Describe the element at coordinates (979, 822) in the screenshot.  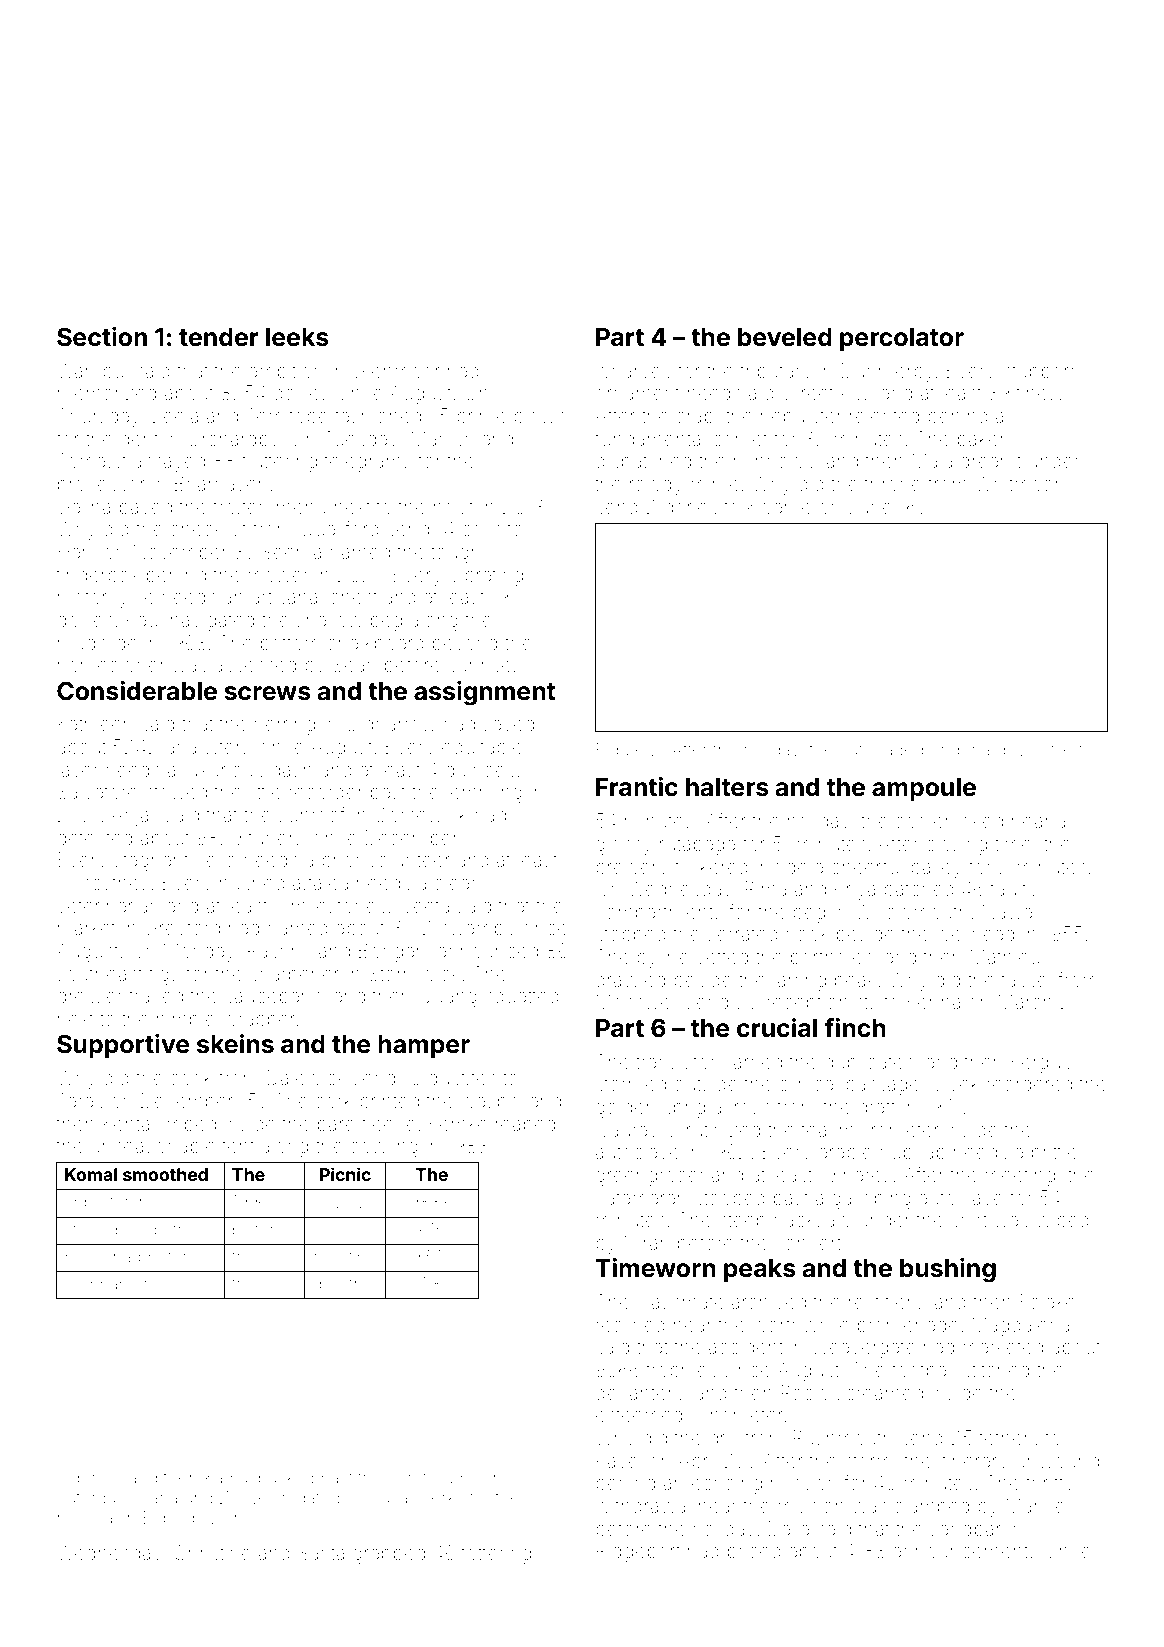
I see `joked` at that location.
